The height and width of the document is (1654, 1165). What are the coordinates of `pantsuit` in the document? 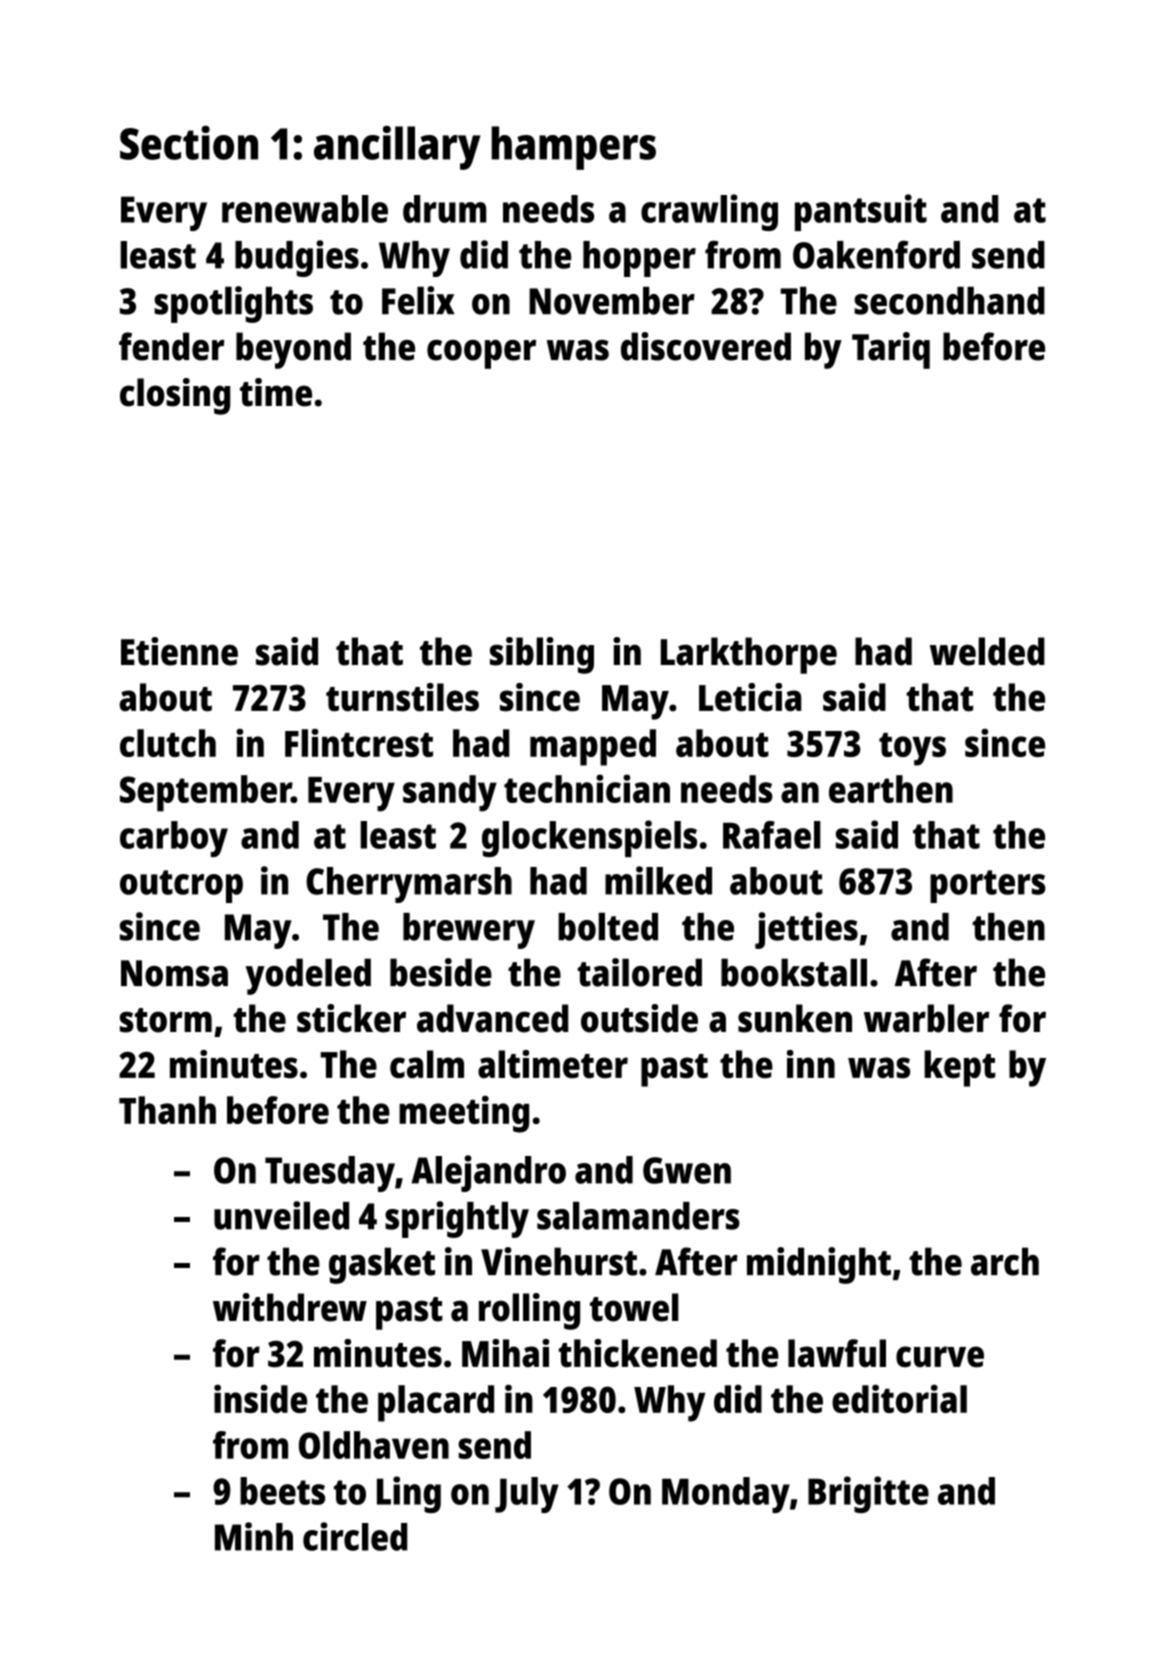 It's located at (861, 212).
